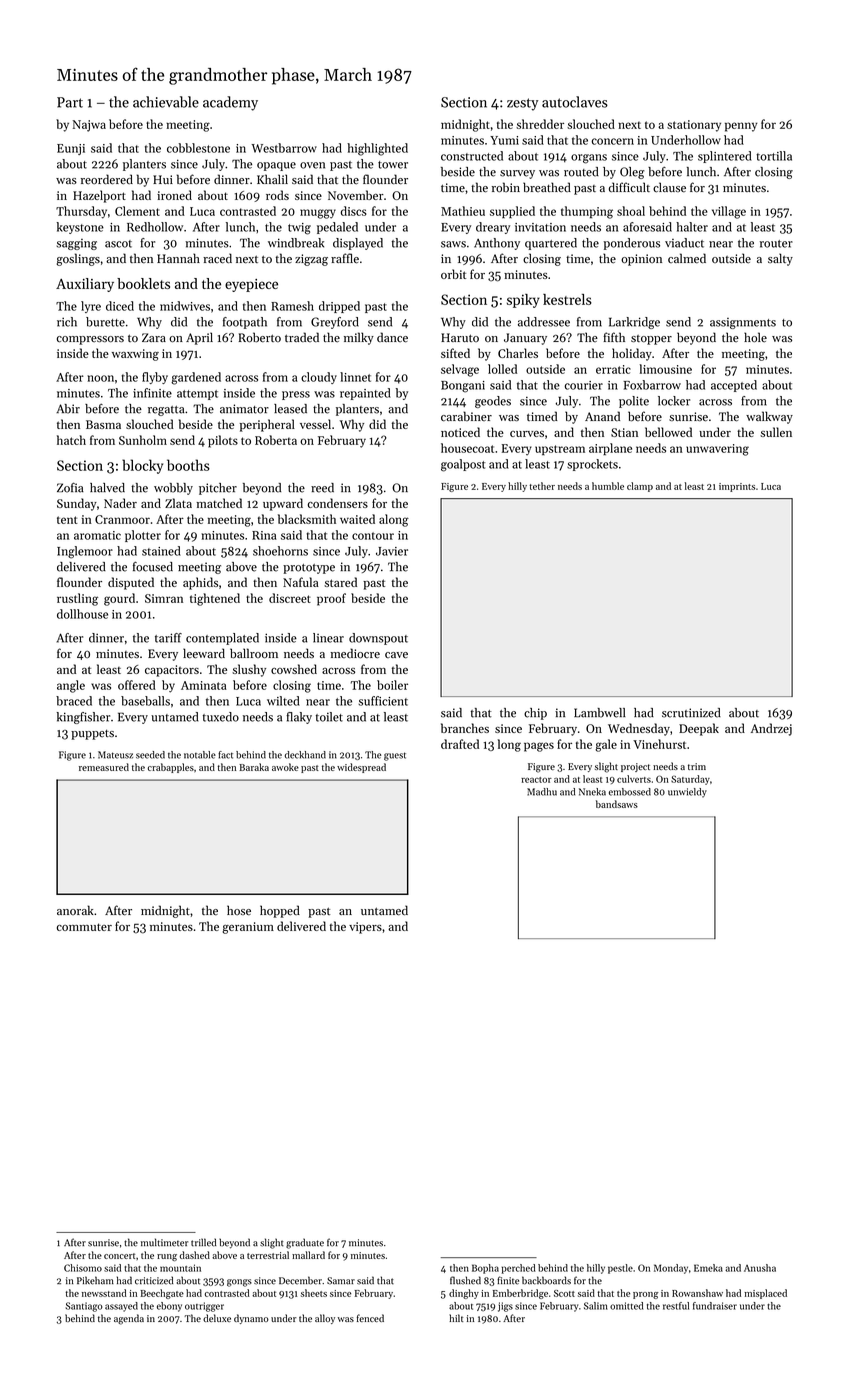 Image resolution: width=849 pixels, height=1400 pixels. I want to click on highlighted, so click(377, 149).
